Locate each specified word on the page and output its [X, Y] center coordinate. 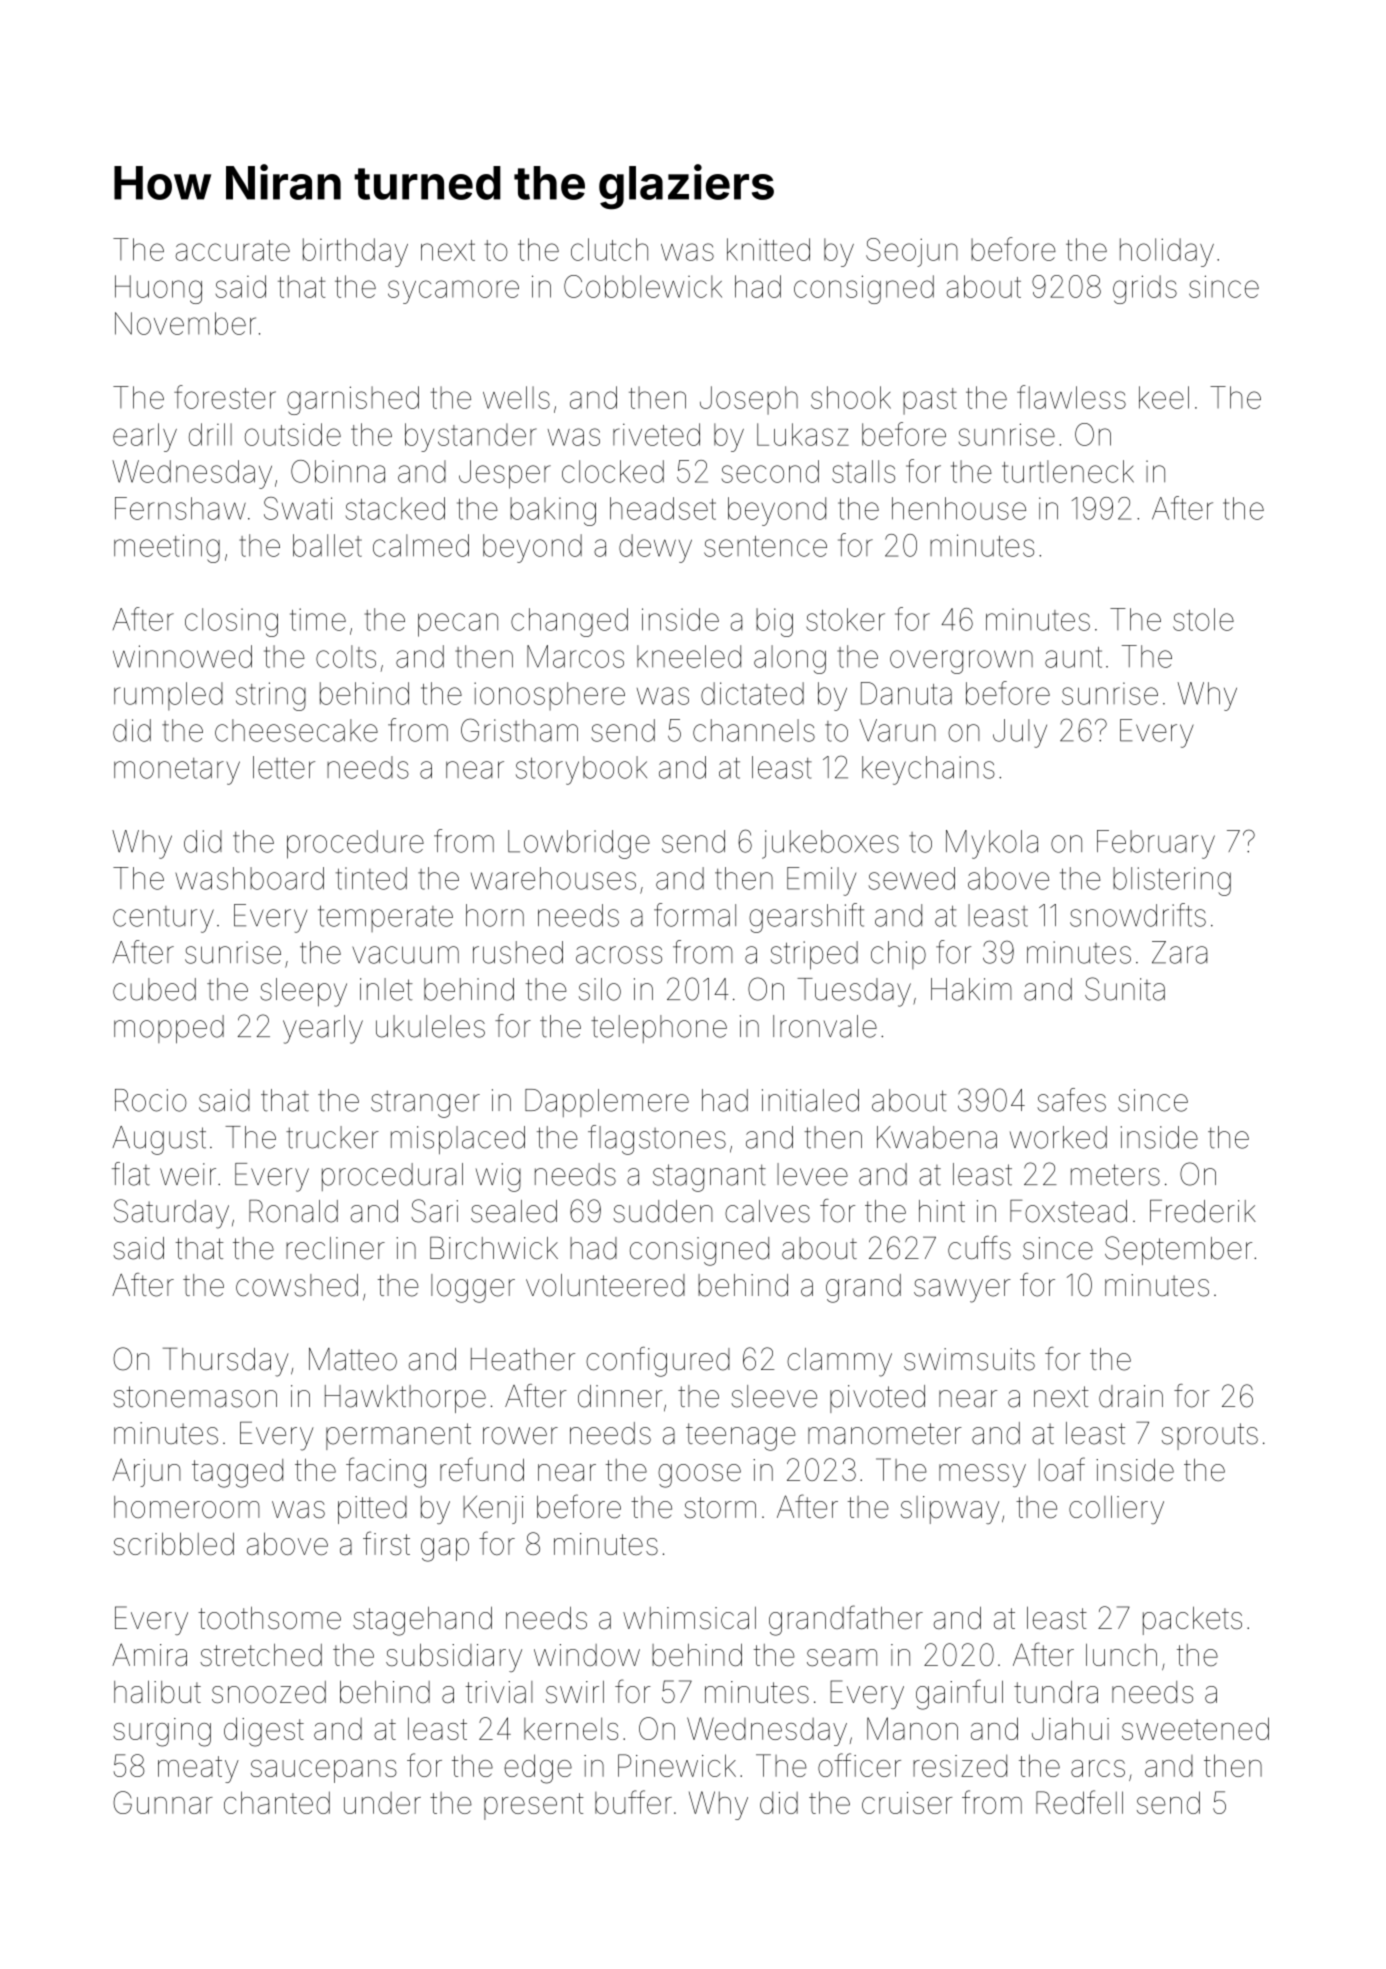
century [163, 919]
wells [516, 397]
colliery [1116, 1510]
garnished [353, 400]
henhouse [959, 508]
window [587, 1655]
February [1156, 844]
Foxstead [1068, 1211]
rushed [518, 952]
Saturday [171, 1214]
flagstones [657, 1140]
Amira [149, 1654]
